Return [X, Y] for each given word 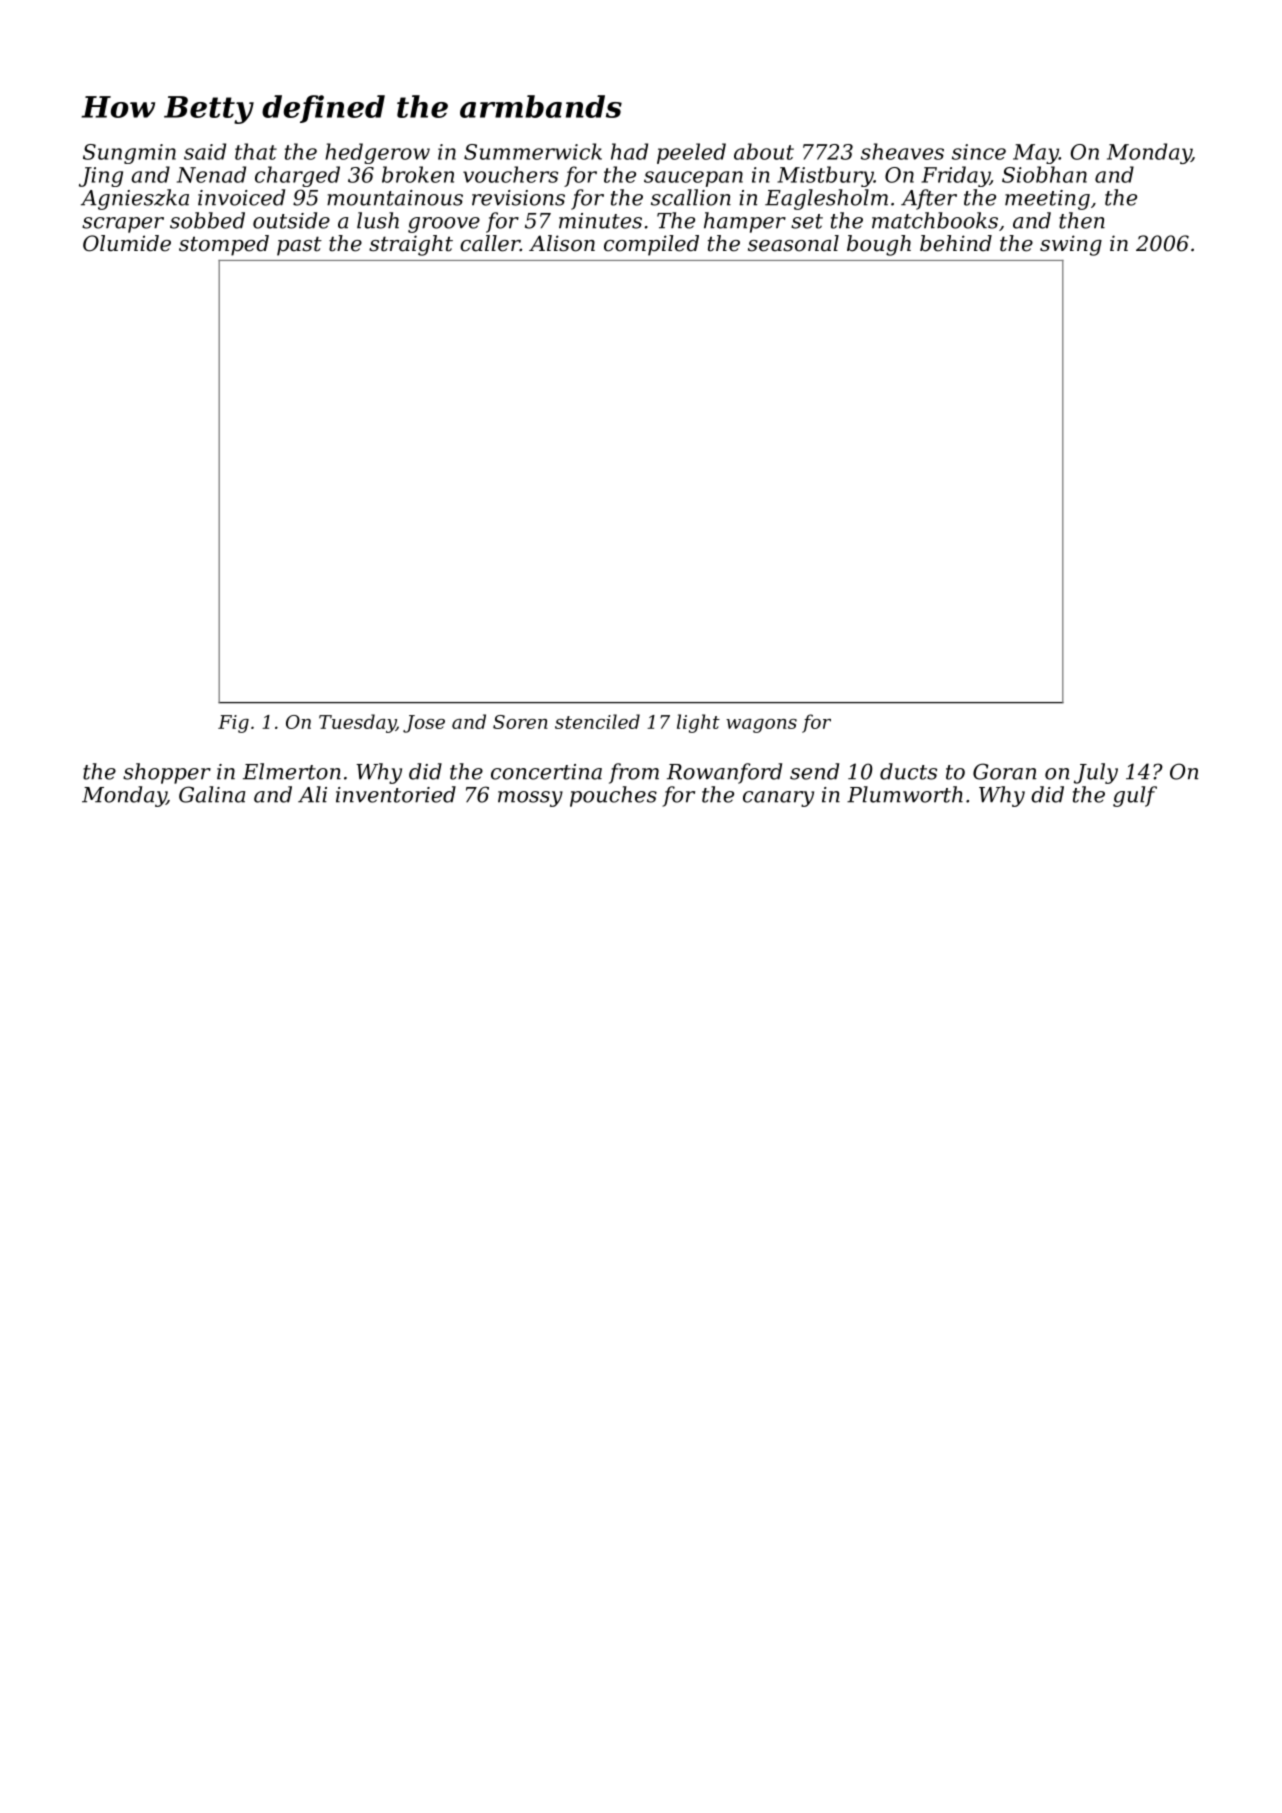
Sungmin [129, 154]
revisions [518, 198]
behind [956, 243]
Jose [424, 724]
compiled [651, 245]
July [1096, 773]
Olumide [127, 243]
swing [1071, 245]
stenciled [597, 721]
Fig [233, 724]
